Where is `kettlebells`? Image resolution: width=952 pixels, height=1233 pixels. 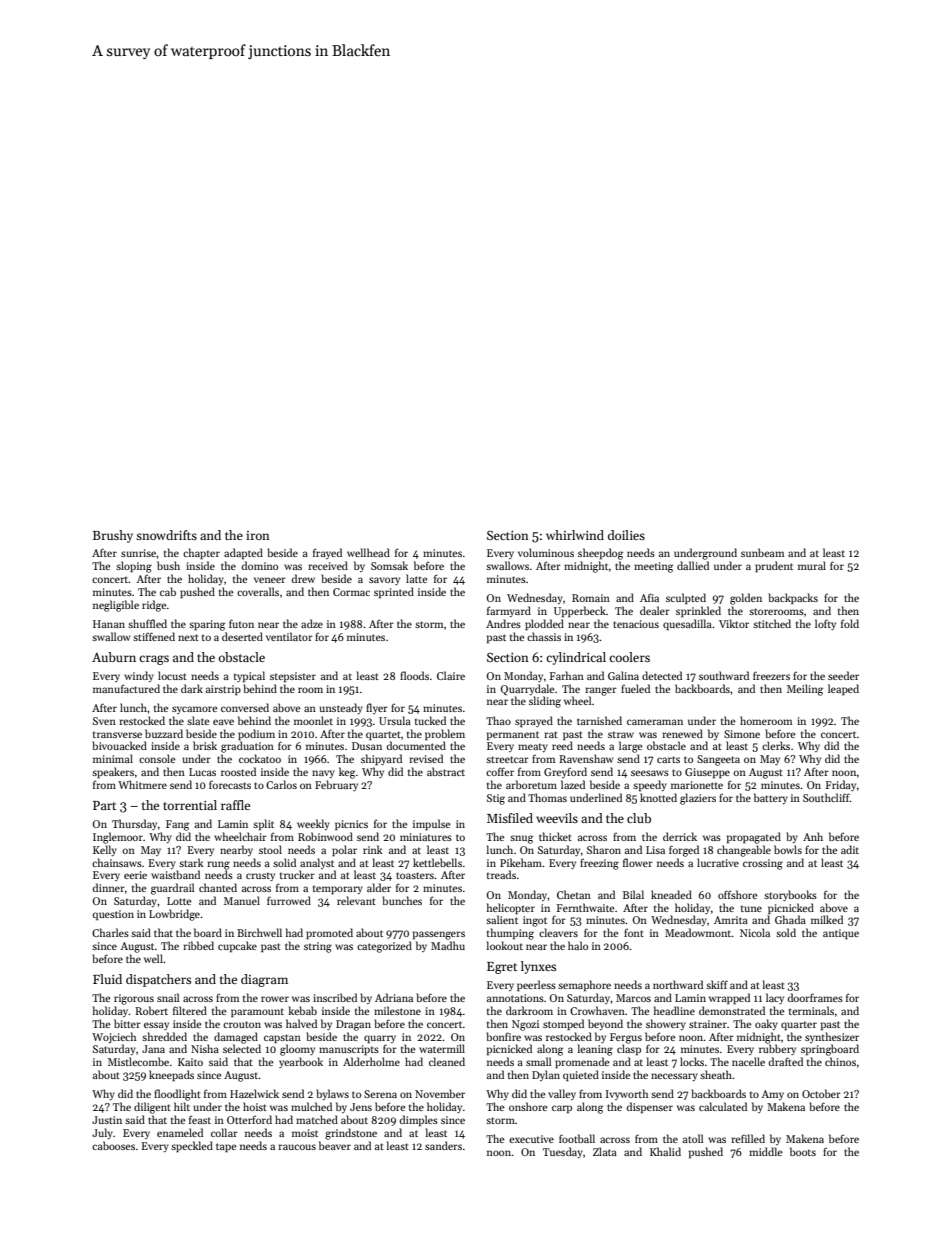 kettlebells is located at coordinates (437, 862).
